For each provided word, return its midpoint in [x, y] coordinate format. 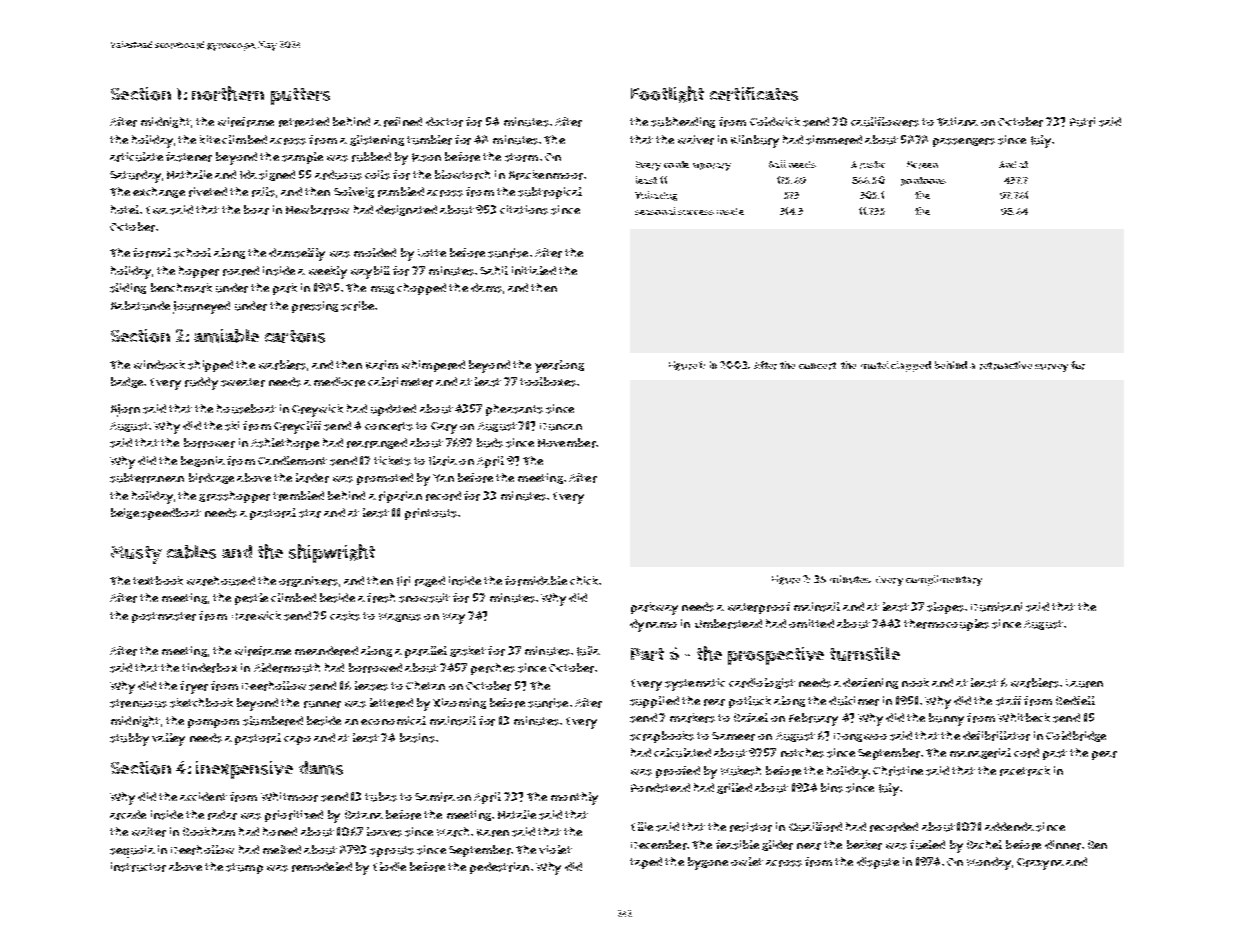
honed [280, 831]
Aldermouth [287, 668]
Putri [1082, 122]
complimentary [944, 580]
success [696, 212]
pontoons [923, 181]
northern [228, 93]
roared [241, 271]
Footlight [667, 94]
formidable [536, 581]
